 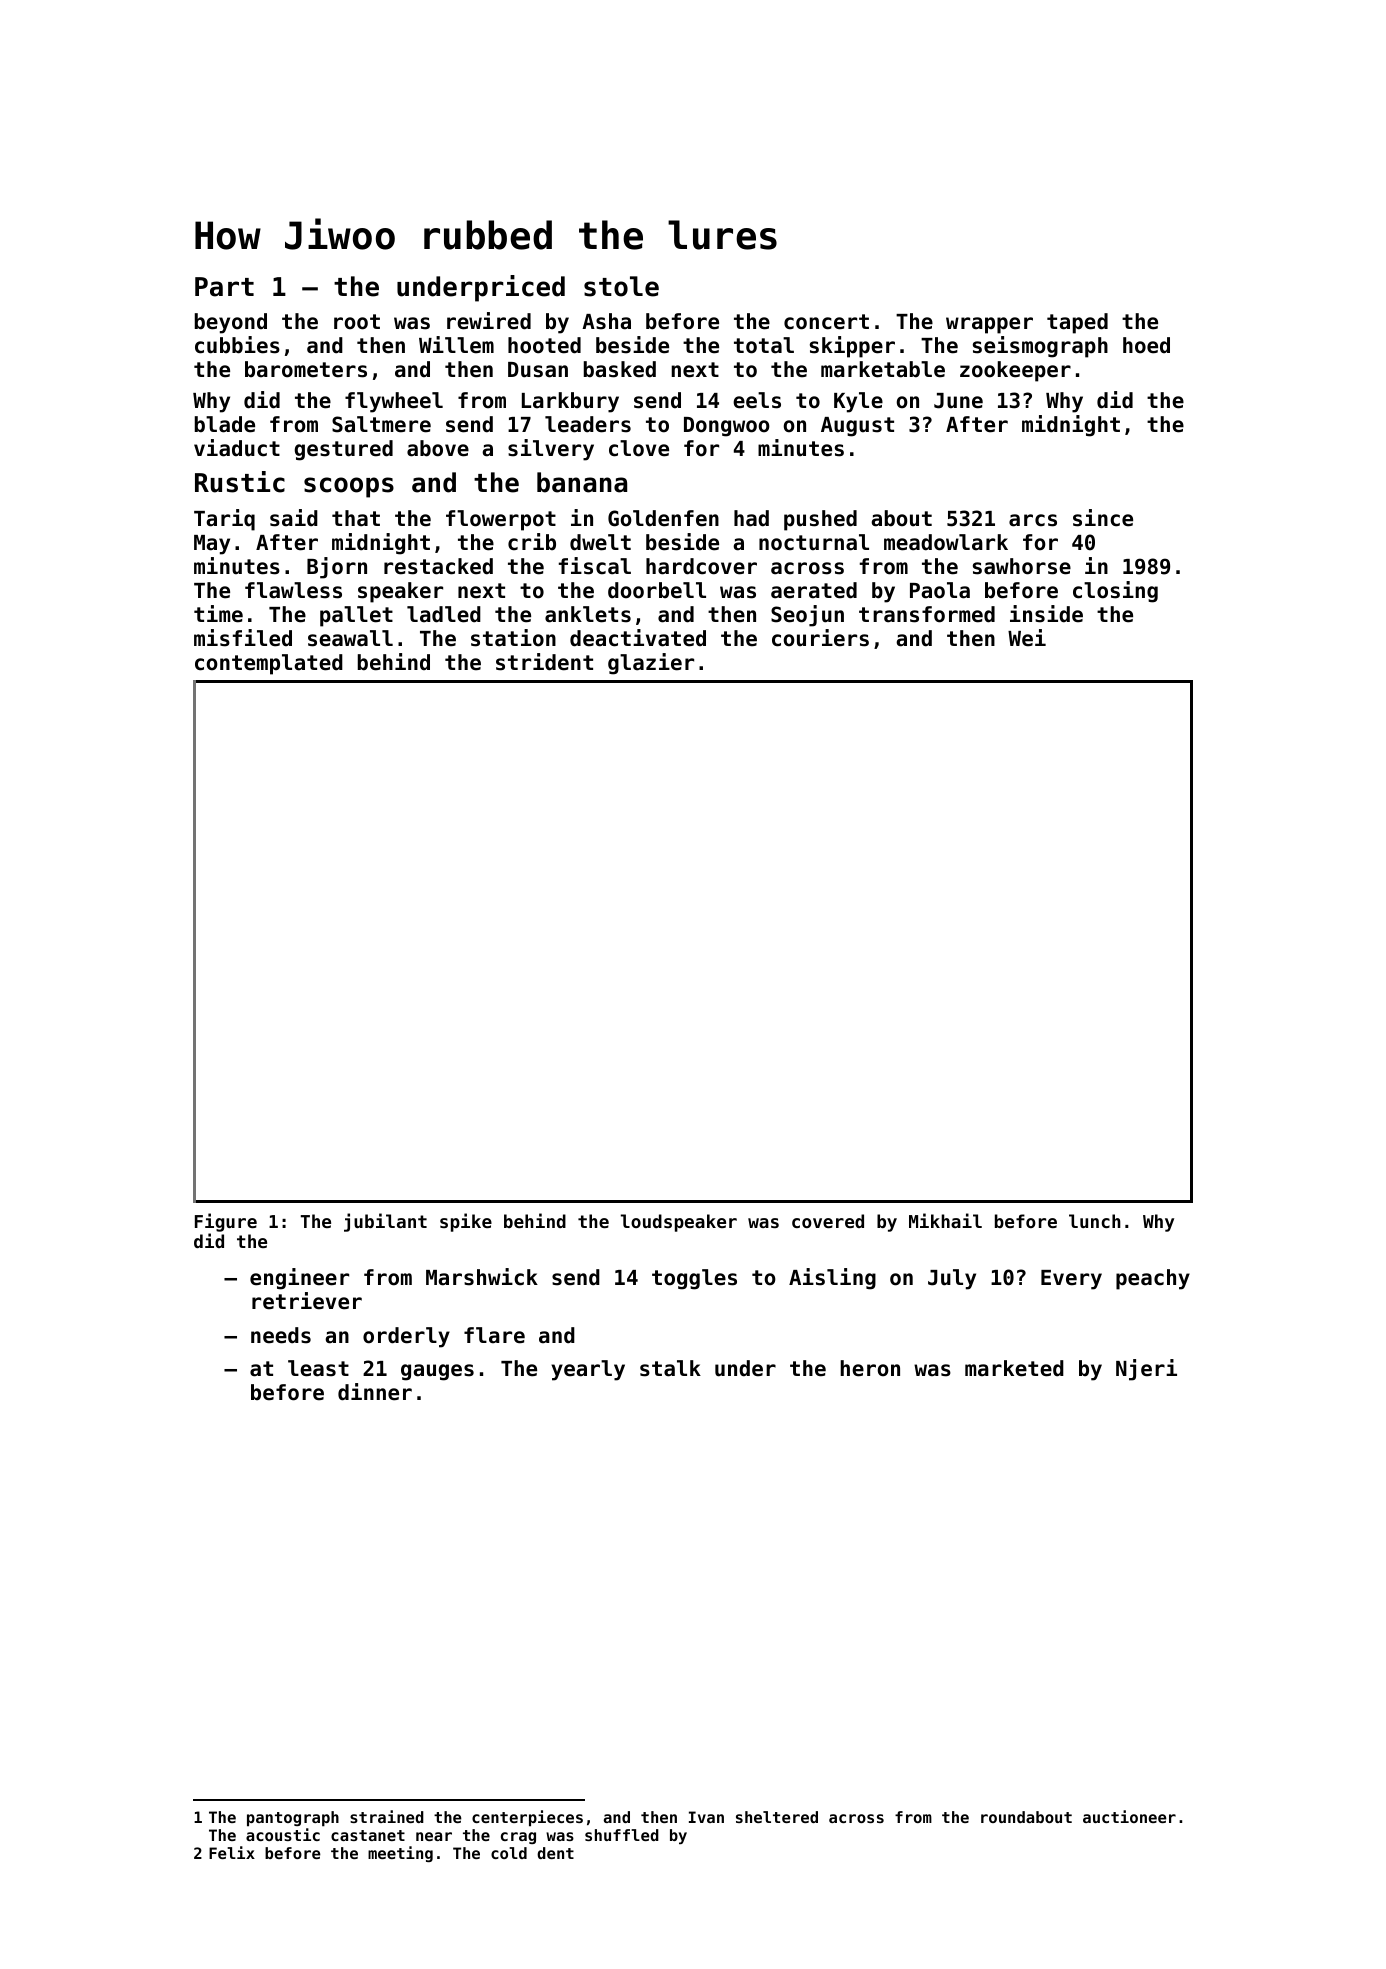 I want to click on flywheel, so click(x=394, y=402).
